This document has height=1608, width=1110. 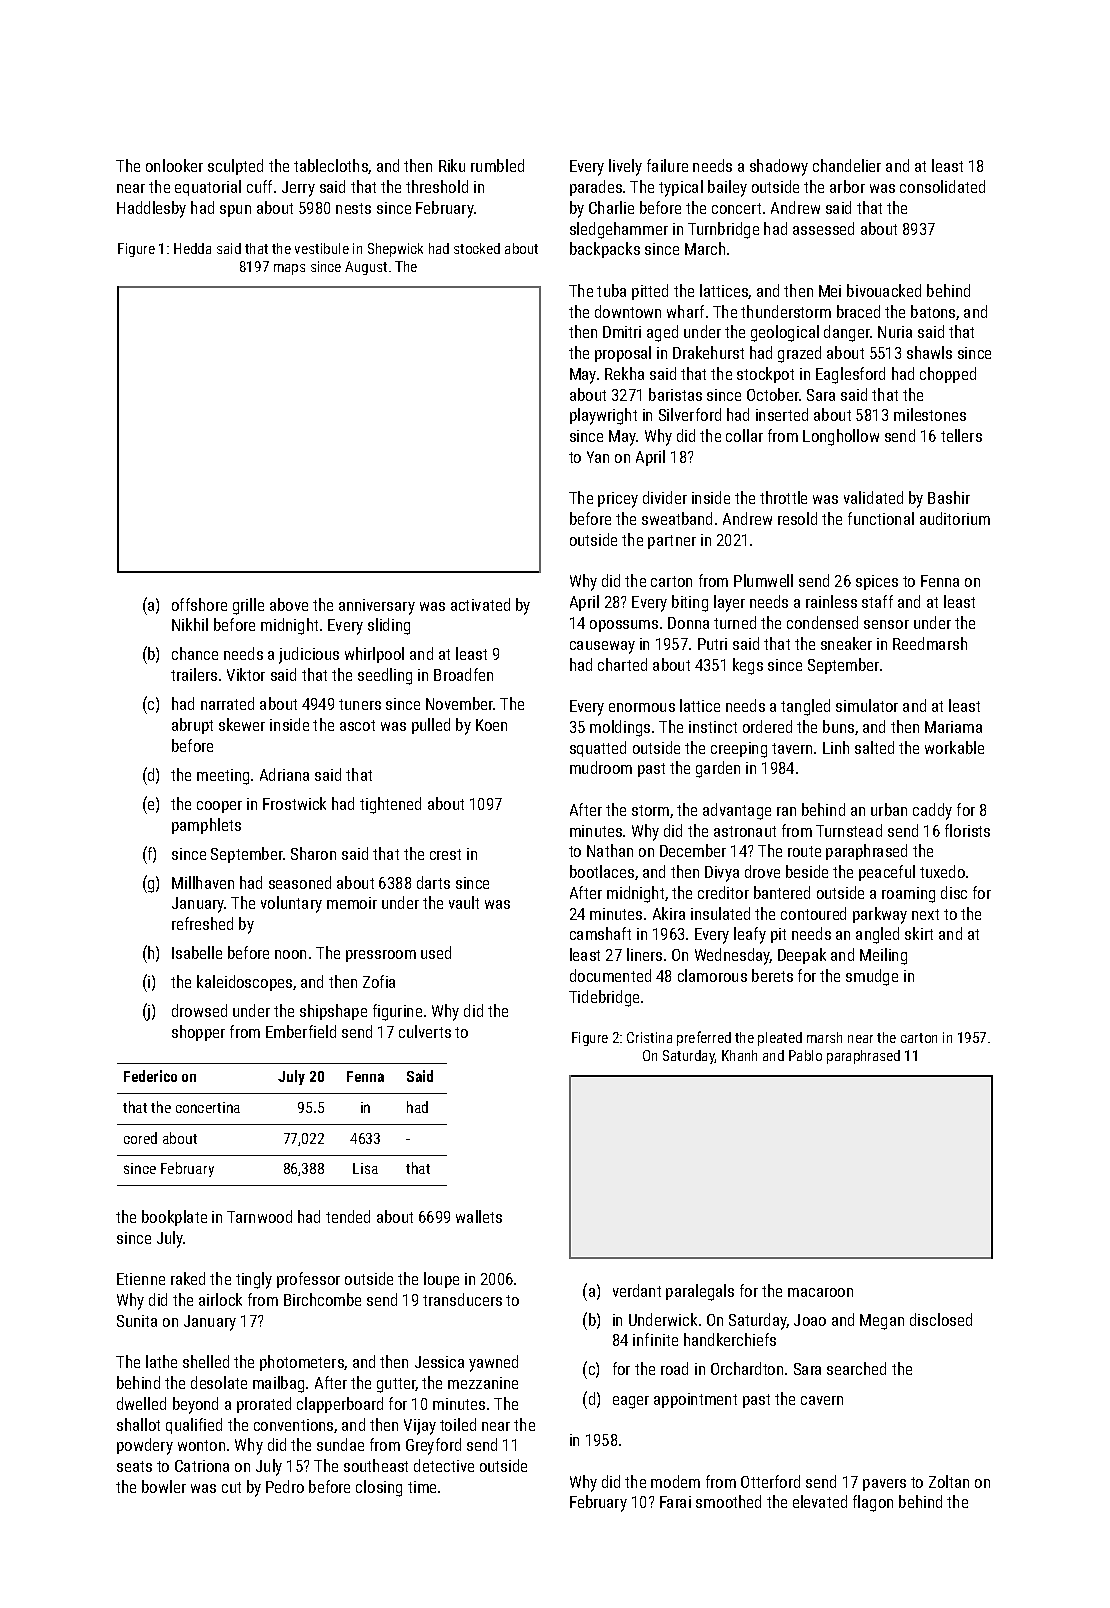 I want to click on cut, so click(x=231, y=1487).
